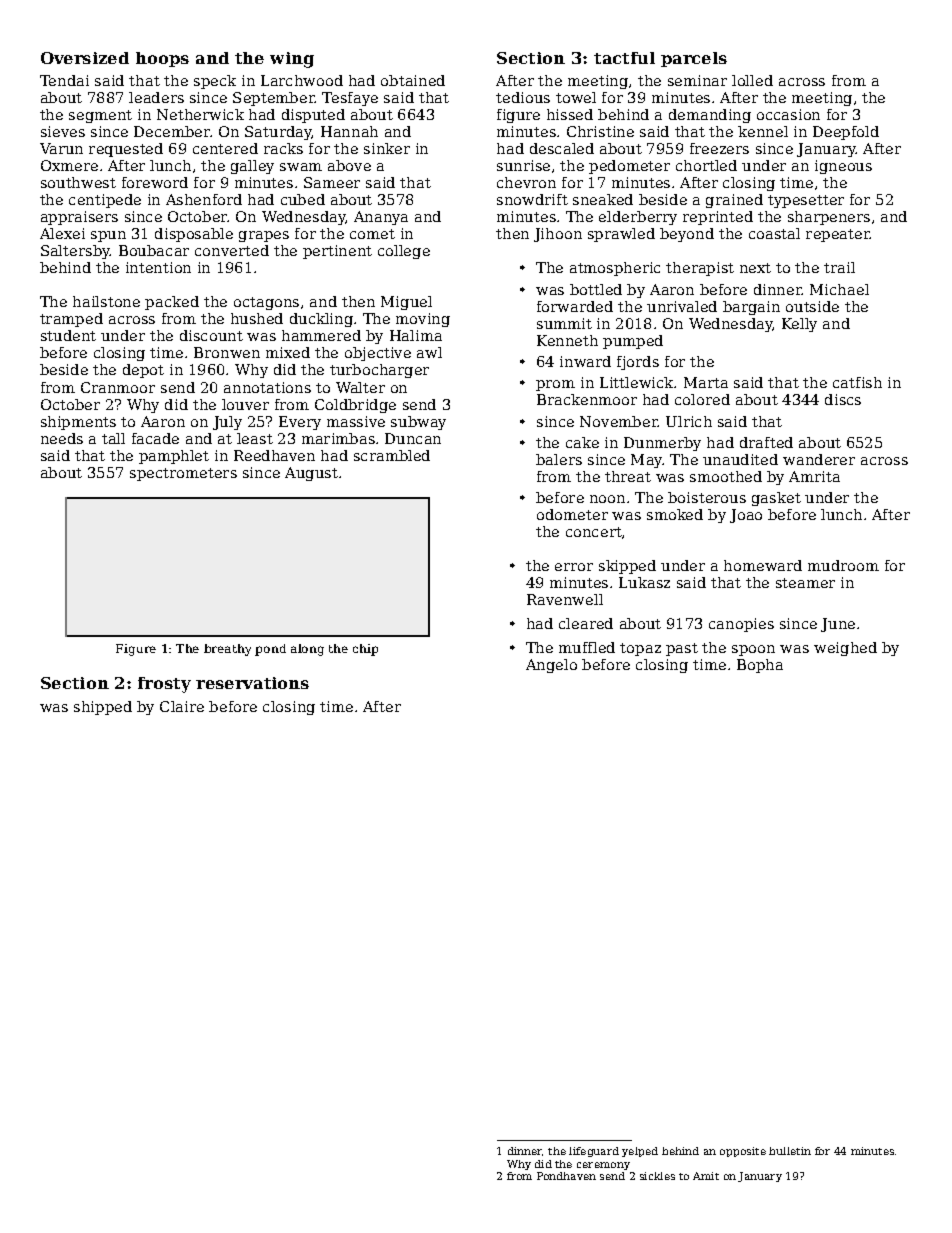 Image resolution: width=952 pixels, height=1233 pixels. I want to click on Varun, so click(61, 148).
